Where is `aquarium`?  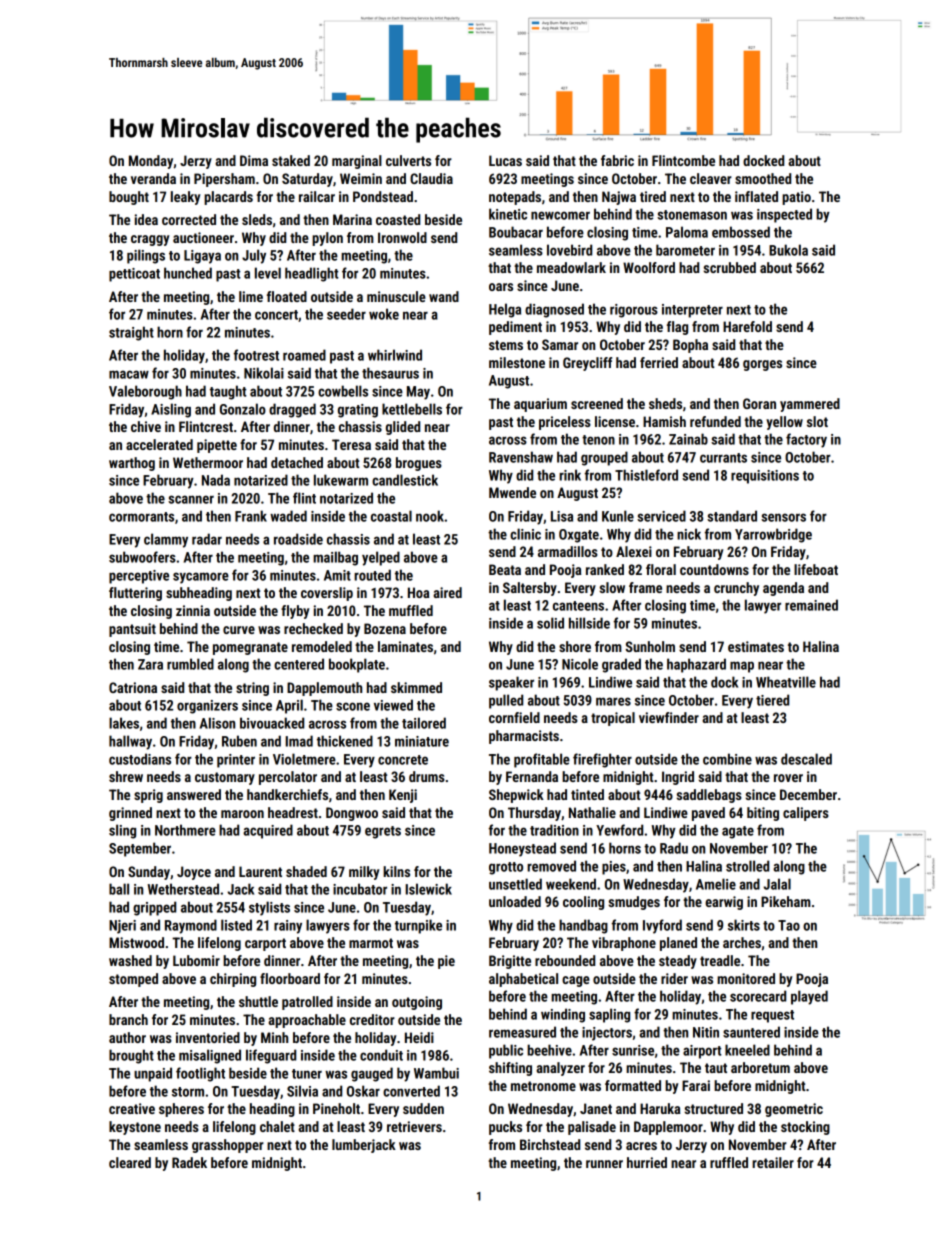
aquarium is located at coordinates (540, 405).
